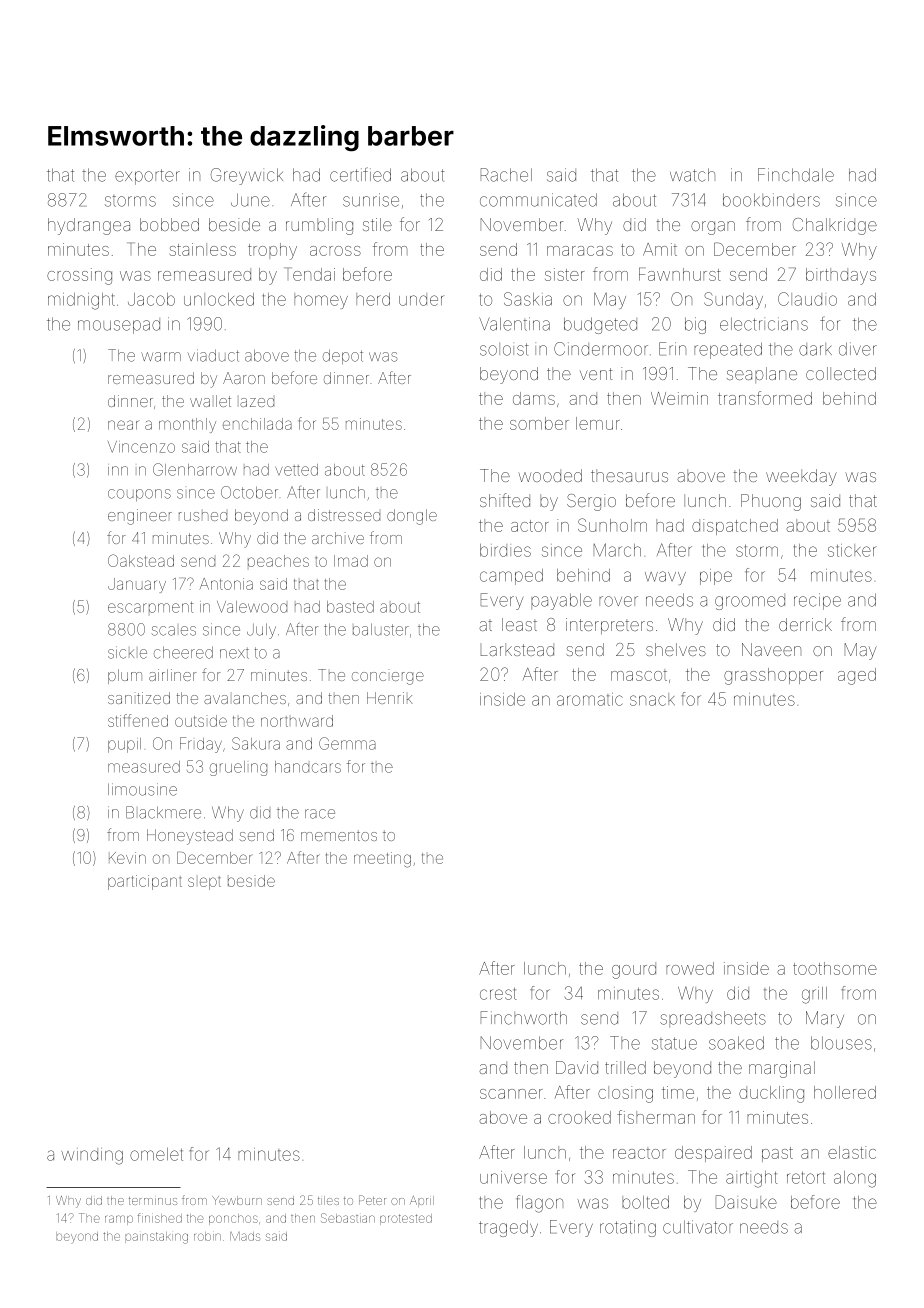 This screenshot has width=924, height=1308. Describe the element at coordinates (297, 721) in the screenshot. I see `northward` at that location.
